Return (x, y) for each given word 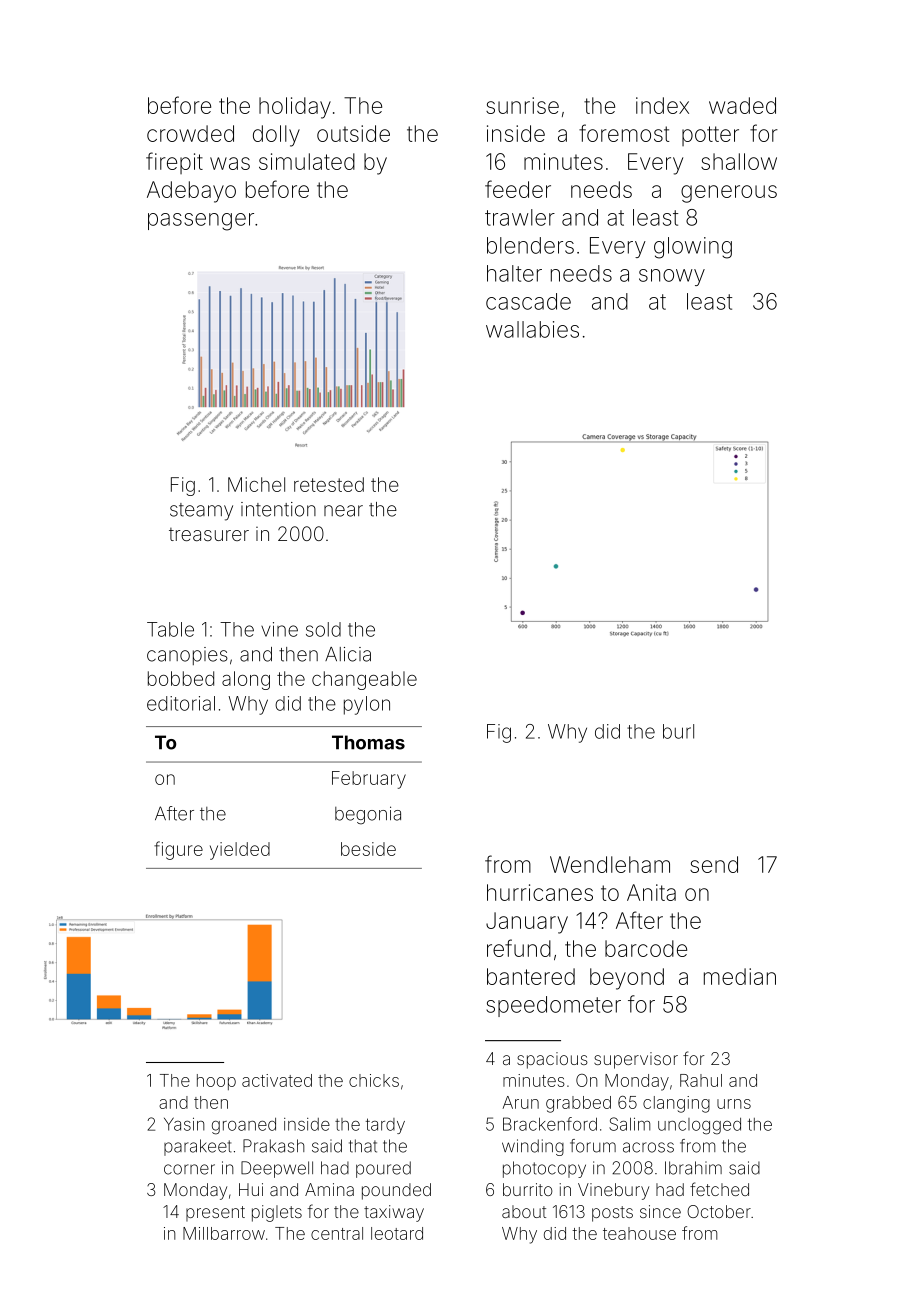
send (714, 864)
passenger (201, 222)
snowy (672, 277)
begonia (368, 815)
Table (170, 629)
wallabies (532, 329)
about (524, 1211)
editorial (181, 703)
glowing (693, 248)
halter (514, 273)
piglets (277, 1213)
